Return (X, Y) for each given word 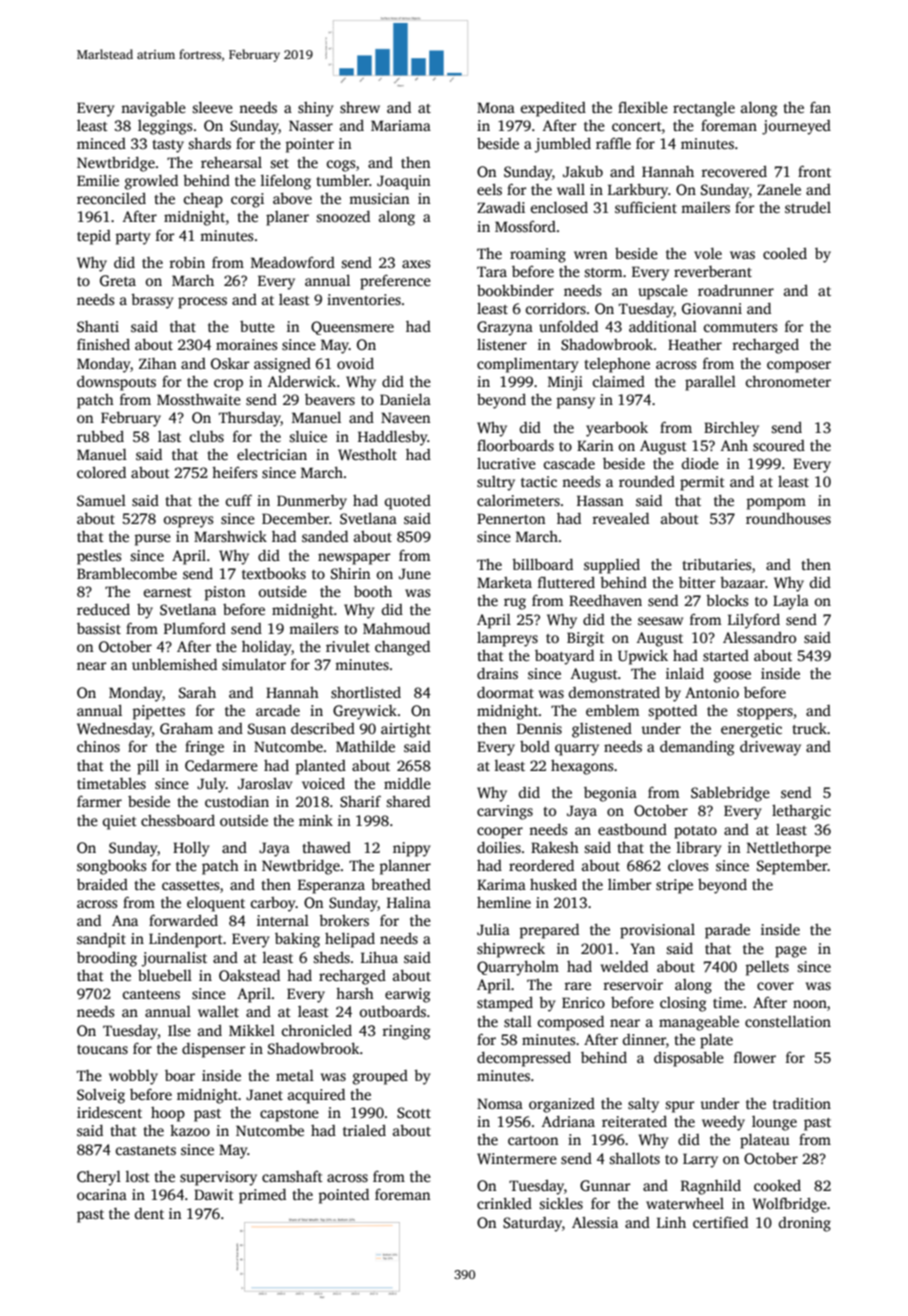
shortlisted (366, 692)
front (814, 171)
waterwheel (685, 1203)
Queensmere (352, 328)
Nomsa (500, 1103)
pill (148, 767)
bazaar (742, 582)
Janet (264, 1094)
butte (257, 326)
